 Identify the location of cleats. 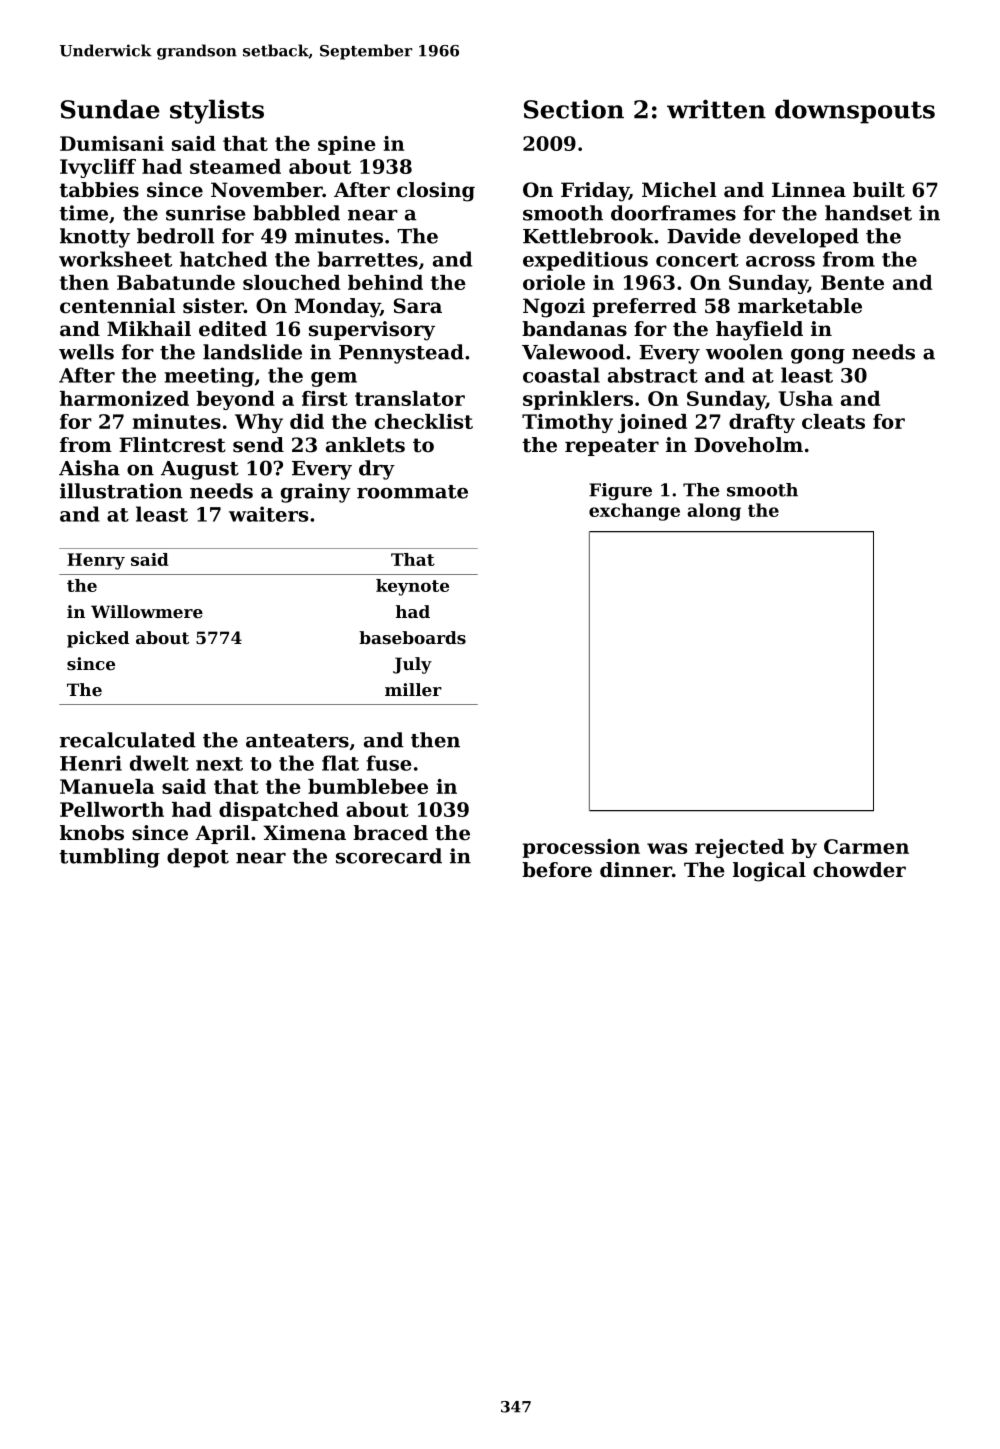
(833, 421).
